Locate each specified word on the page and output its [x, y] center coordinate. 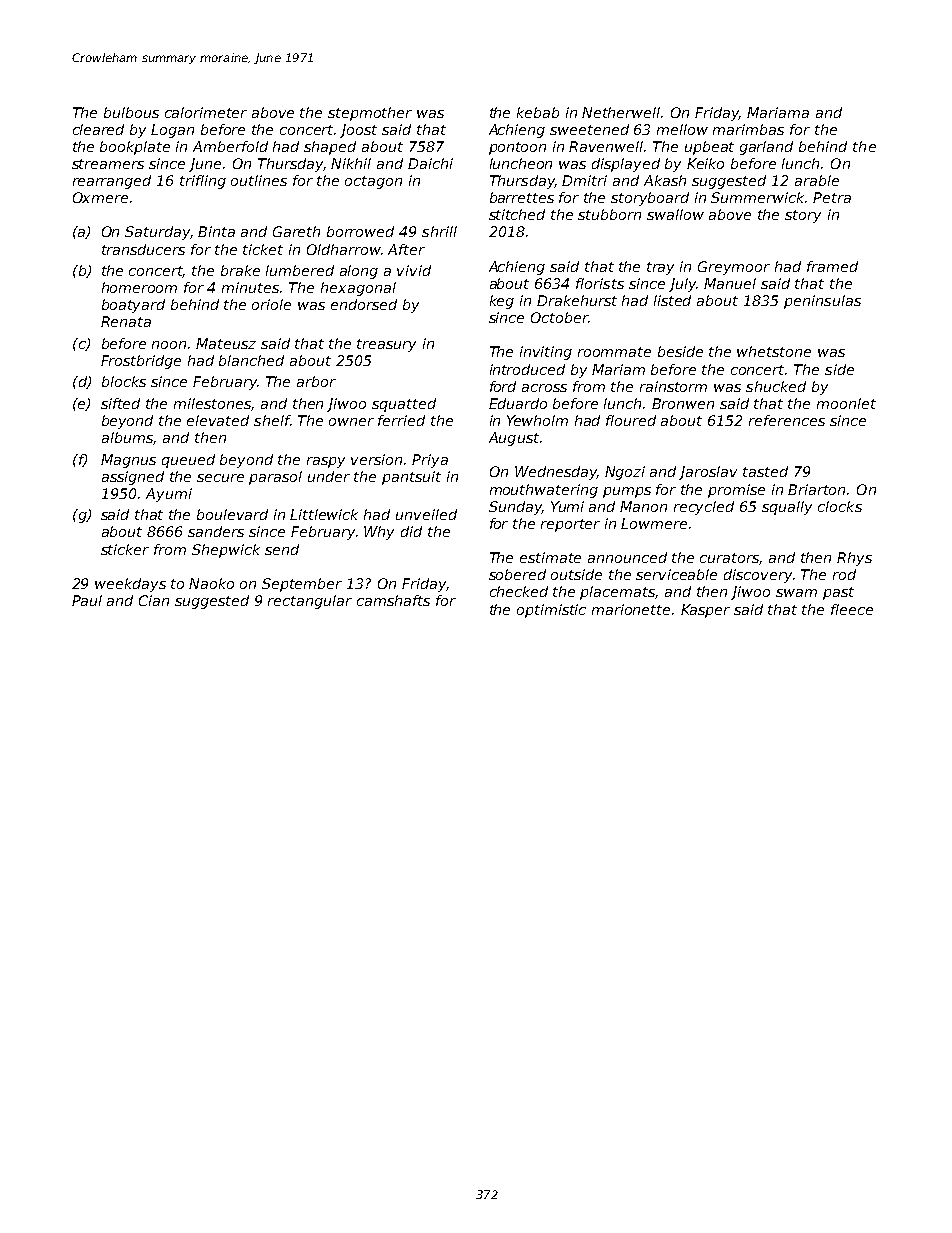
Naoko [211, 583]
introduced [527, 369]
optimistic [551, 611]
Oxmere [100, 197]
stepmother [370, 114]
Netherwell [621, 112]
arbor [316, 381]
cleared [98, 129]
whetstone [774, 351]
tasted [765, 471]
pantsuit [411, 478]
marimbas [748, 129]
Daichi [430, 163]
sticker [125, 549]
